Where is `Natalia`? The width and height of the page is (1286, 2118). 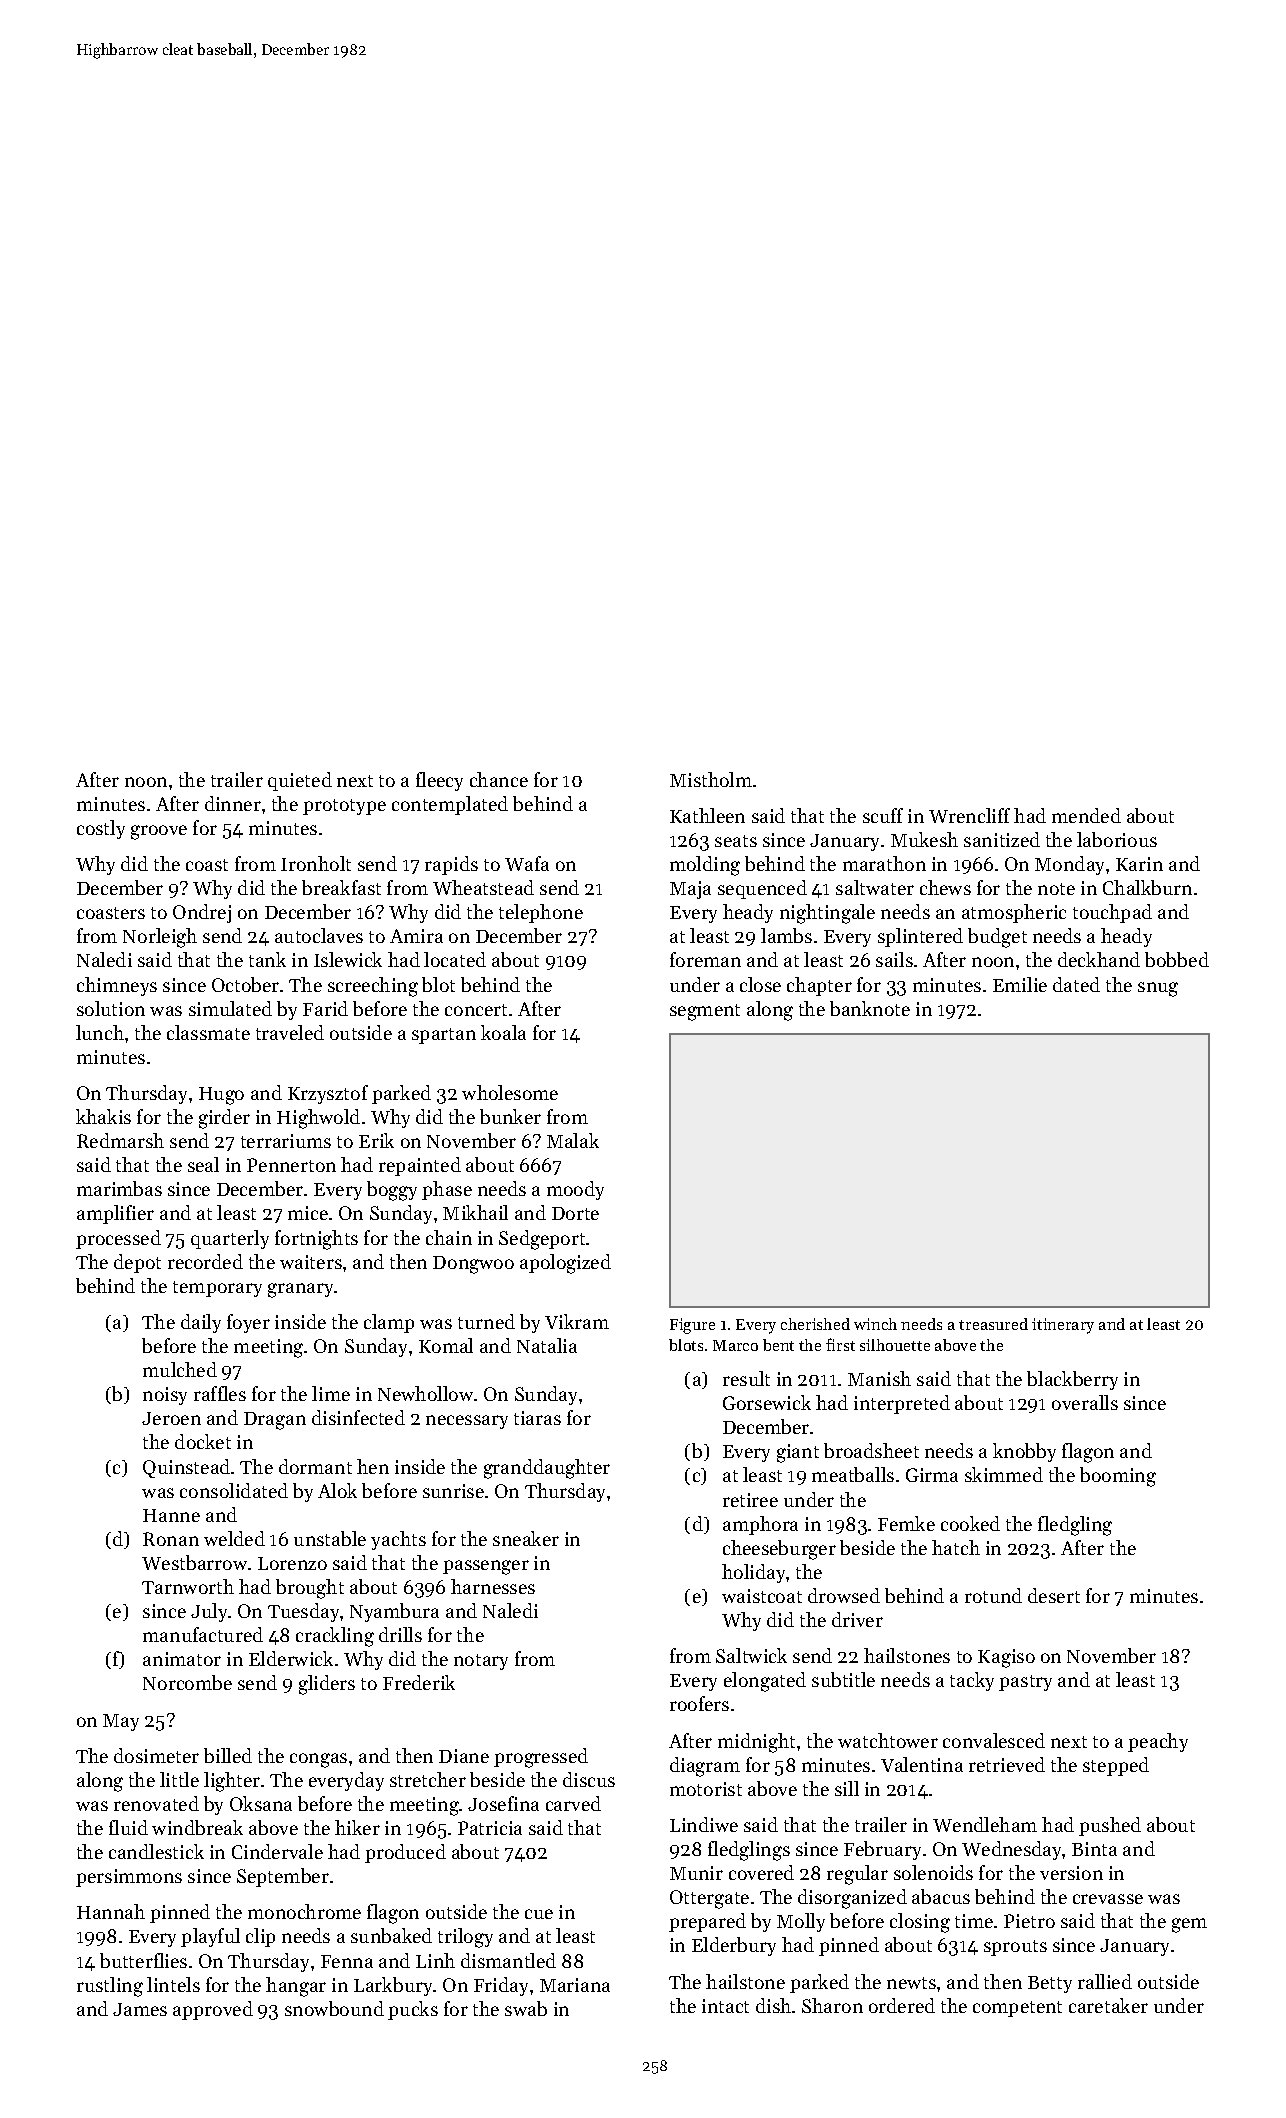
Natalia is located at coordinates (547, 1345).
